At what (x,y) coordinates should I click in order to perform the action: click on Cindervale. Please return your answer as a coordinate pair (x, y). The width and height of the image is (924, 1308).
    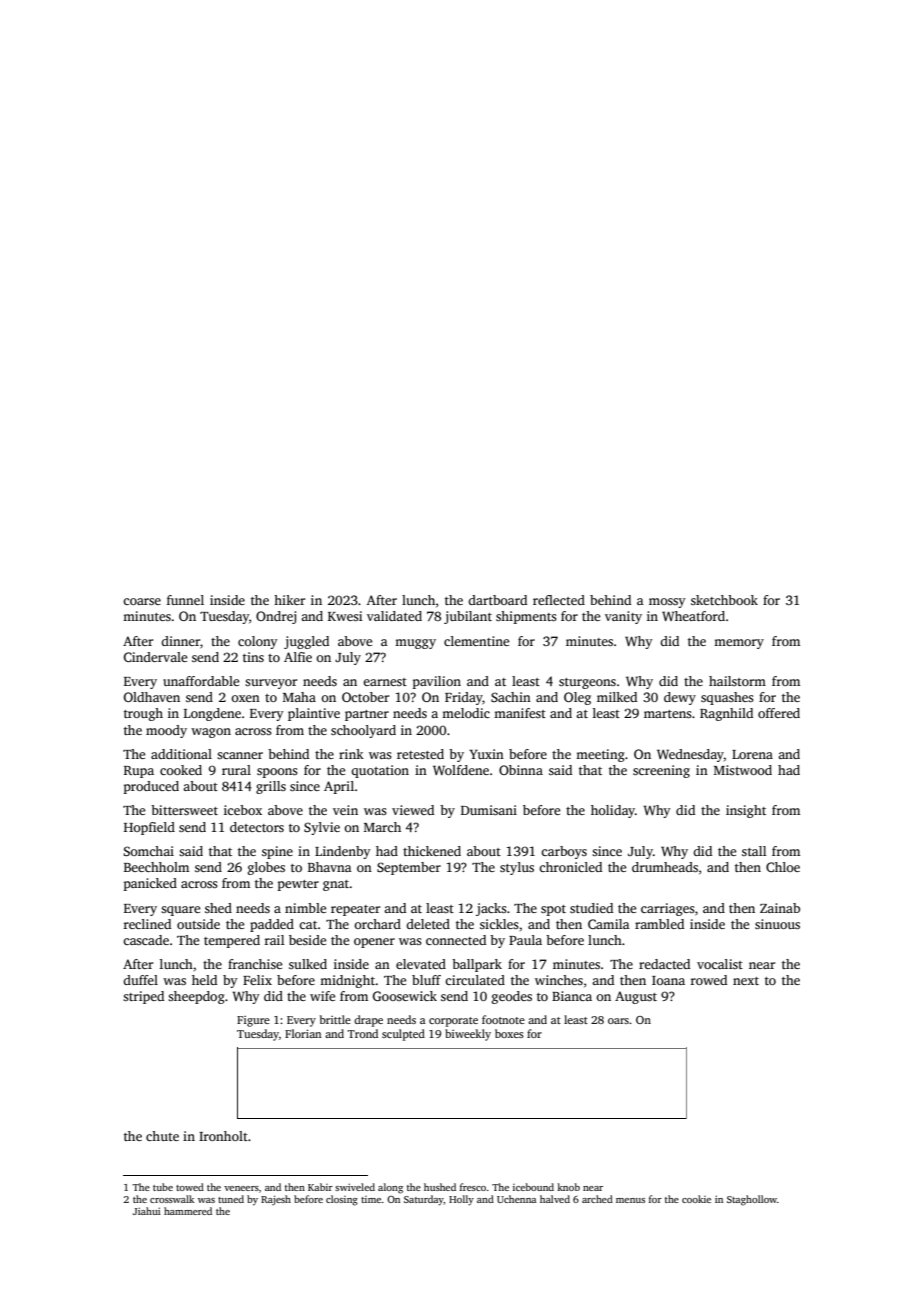
    Looking at the image, I should click on (155, 657).
